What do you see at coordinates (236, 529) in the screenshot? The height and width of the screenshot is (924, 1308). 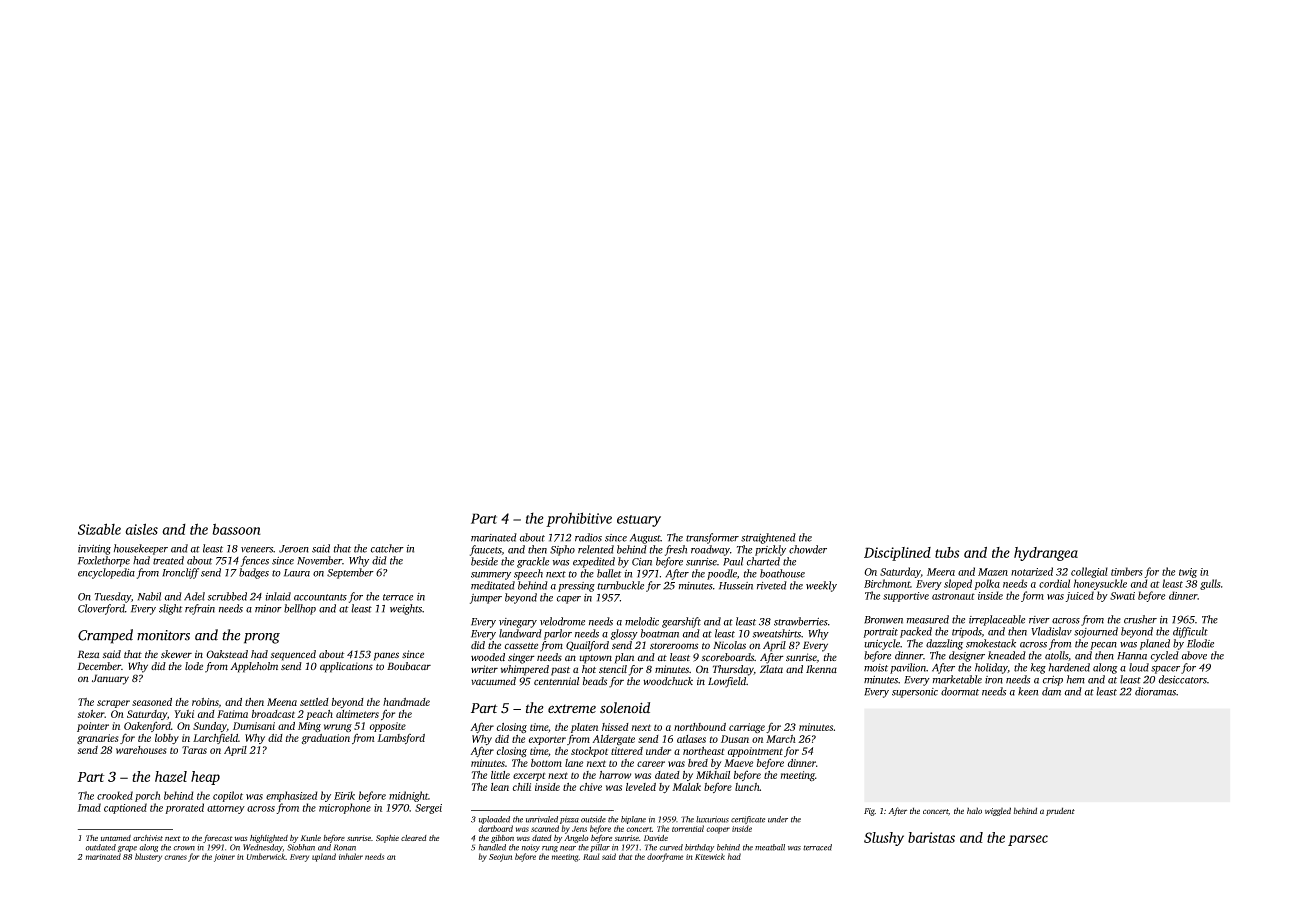 I see `bassoon` at bounding box center [236, 529].
